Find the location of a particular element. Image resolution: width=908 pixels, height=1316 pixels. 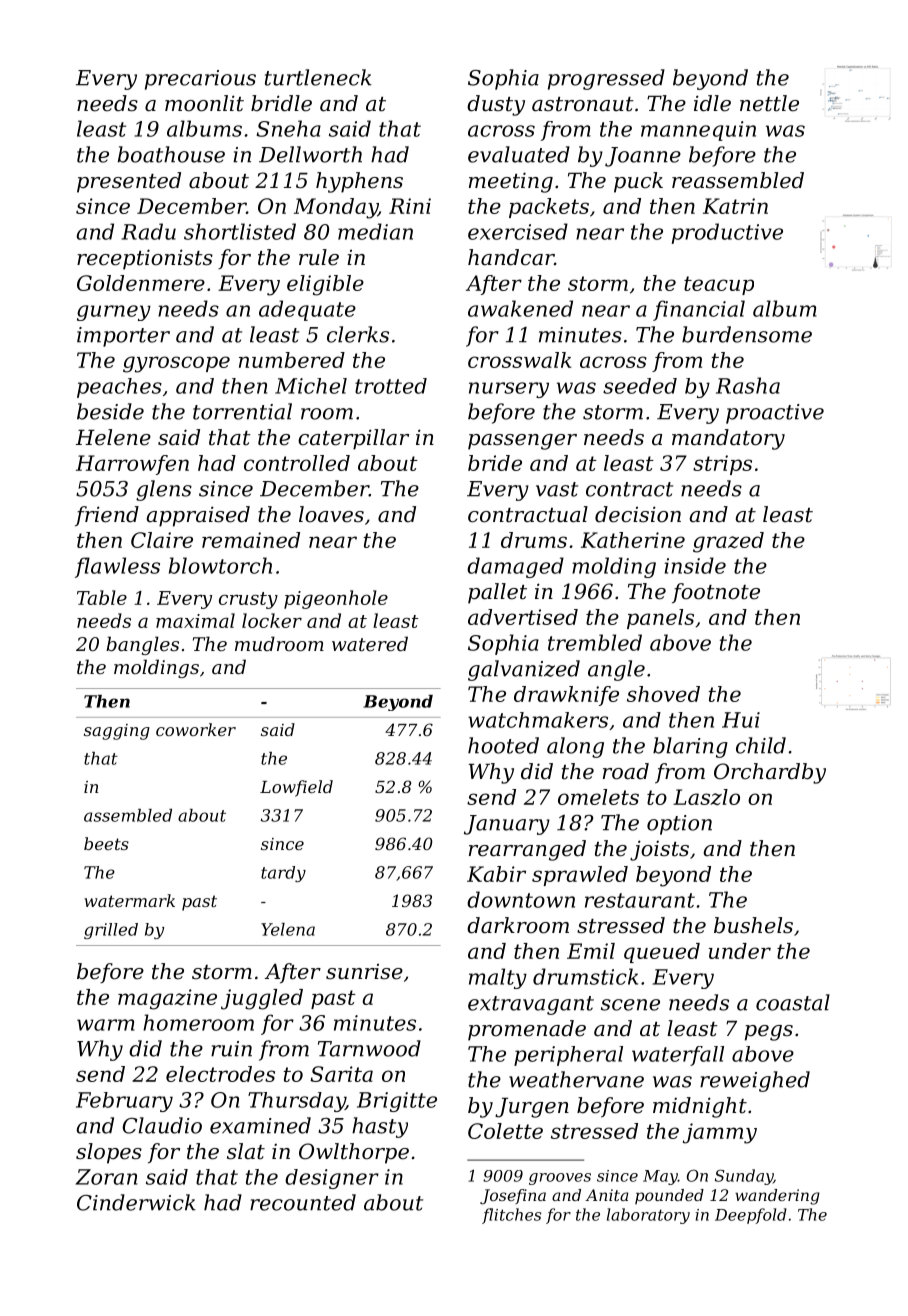

turtleneck is located at coordinates (318, 77).
